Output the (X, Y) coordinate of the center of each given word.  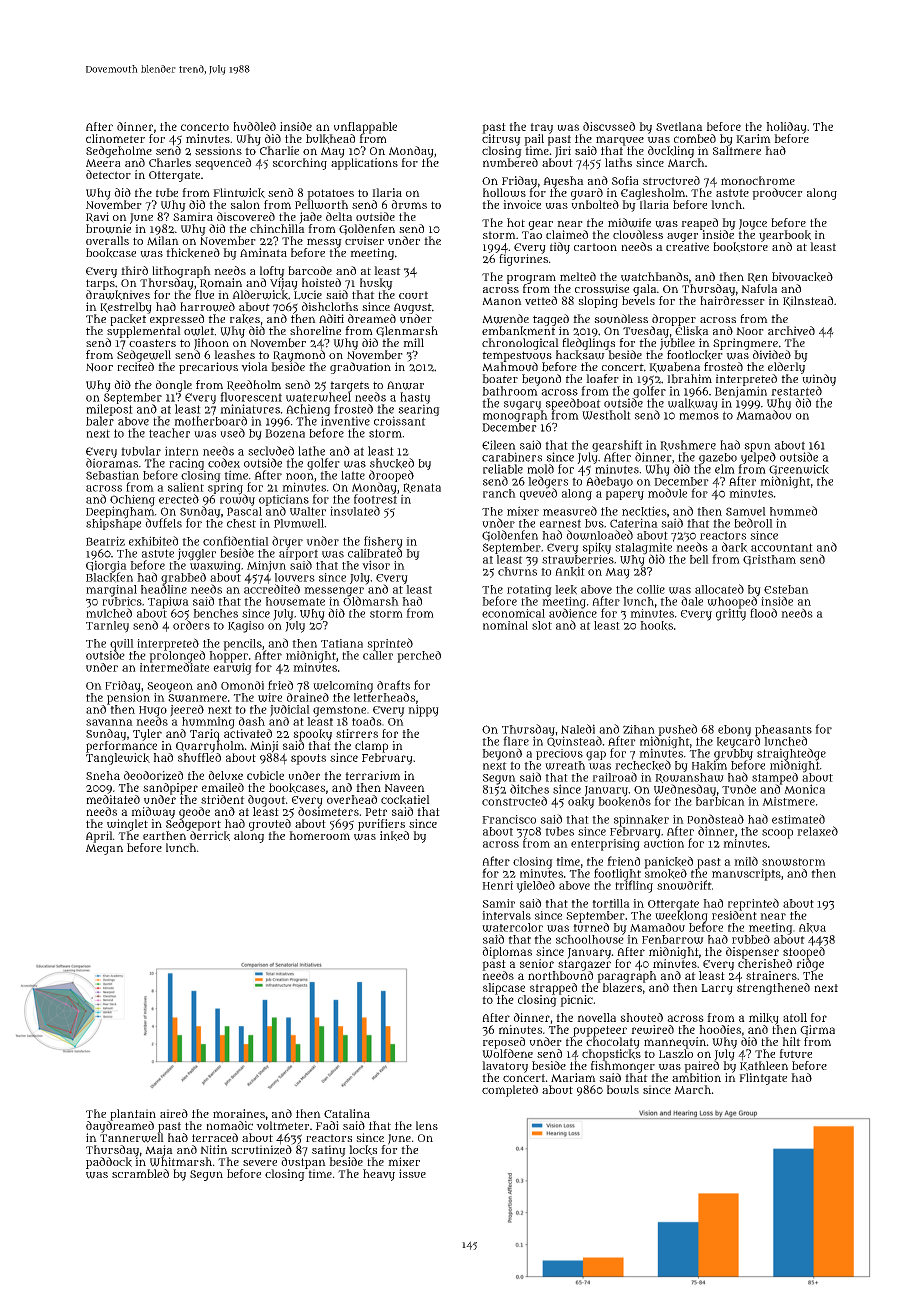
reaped (699, 224)
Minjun (266, 566)
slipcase (504, 989)
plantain (133, 1115)
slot (542, 625)
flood (763, 613)
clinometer (115, 138)
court (413, 295)
